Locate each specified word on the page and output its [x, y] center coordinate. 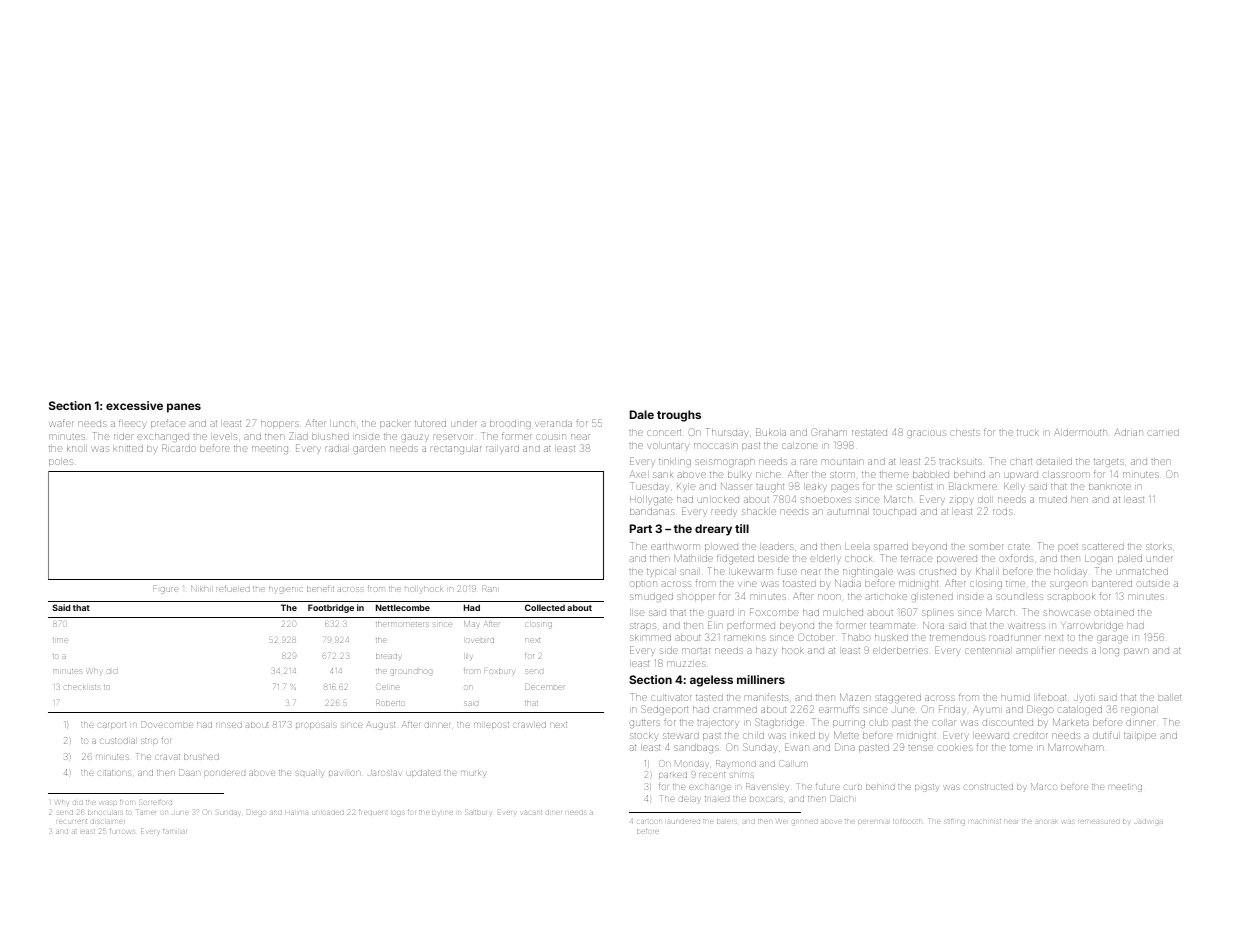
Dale [642, 414]
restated [869, 432]
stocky [643, 737]
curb [853, 787]
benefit [320, 589]
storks [1159, 547]
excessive [134, 405]
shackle [759, 512]
